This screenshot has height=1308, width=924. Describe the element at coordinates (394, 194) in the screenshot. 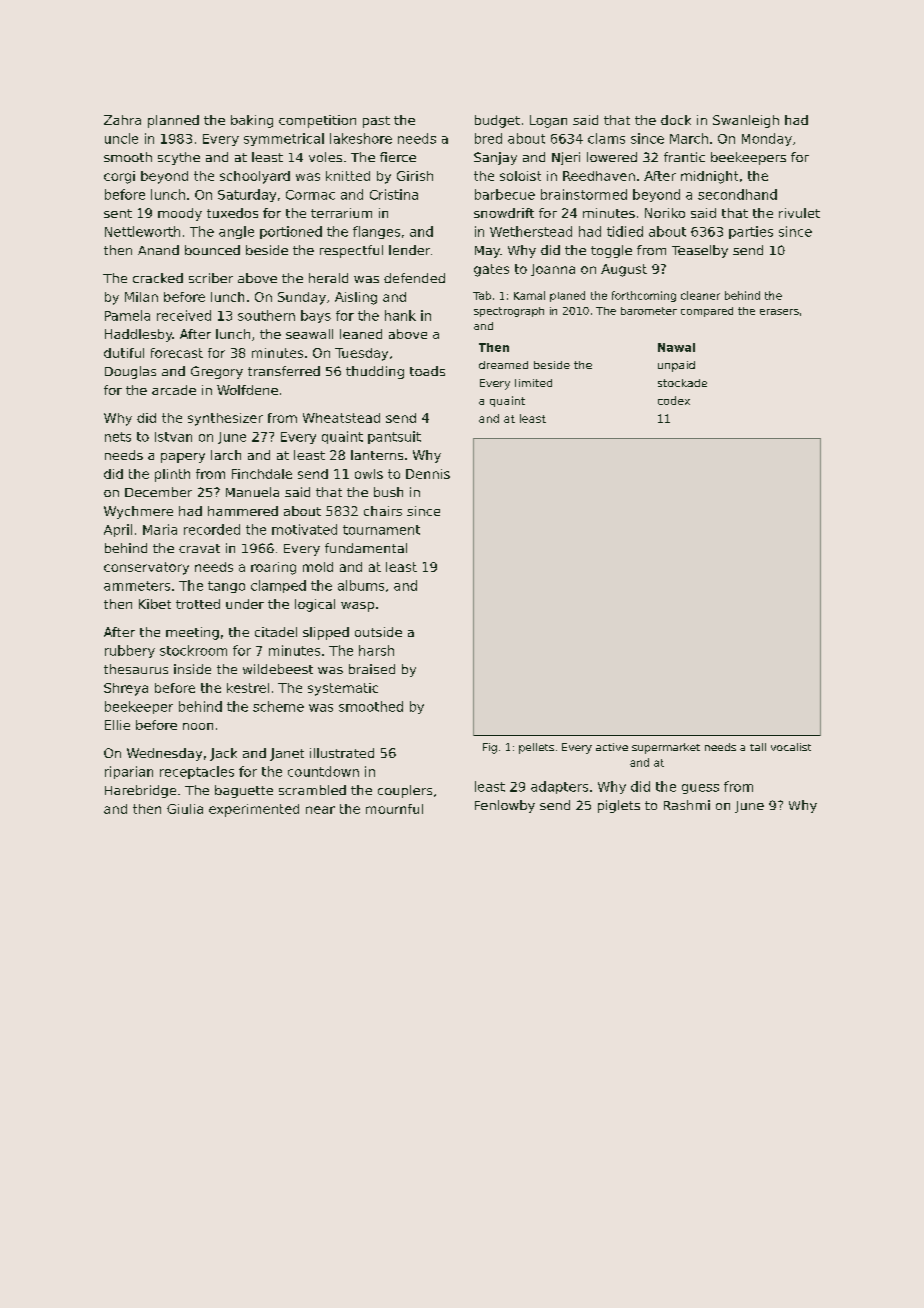

I see `Cristina` at that location.
